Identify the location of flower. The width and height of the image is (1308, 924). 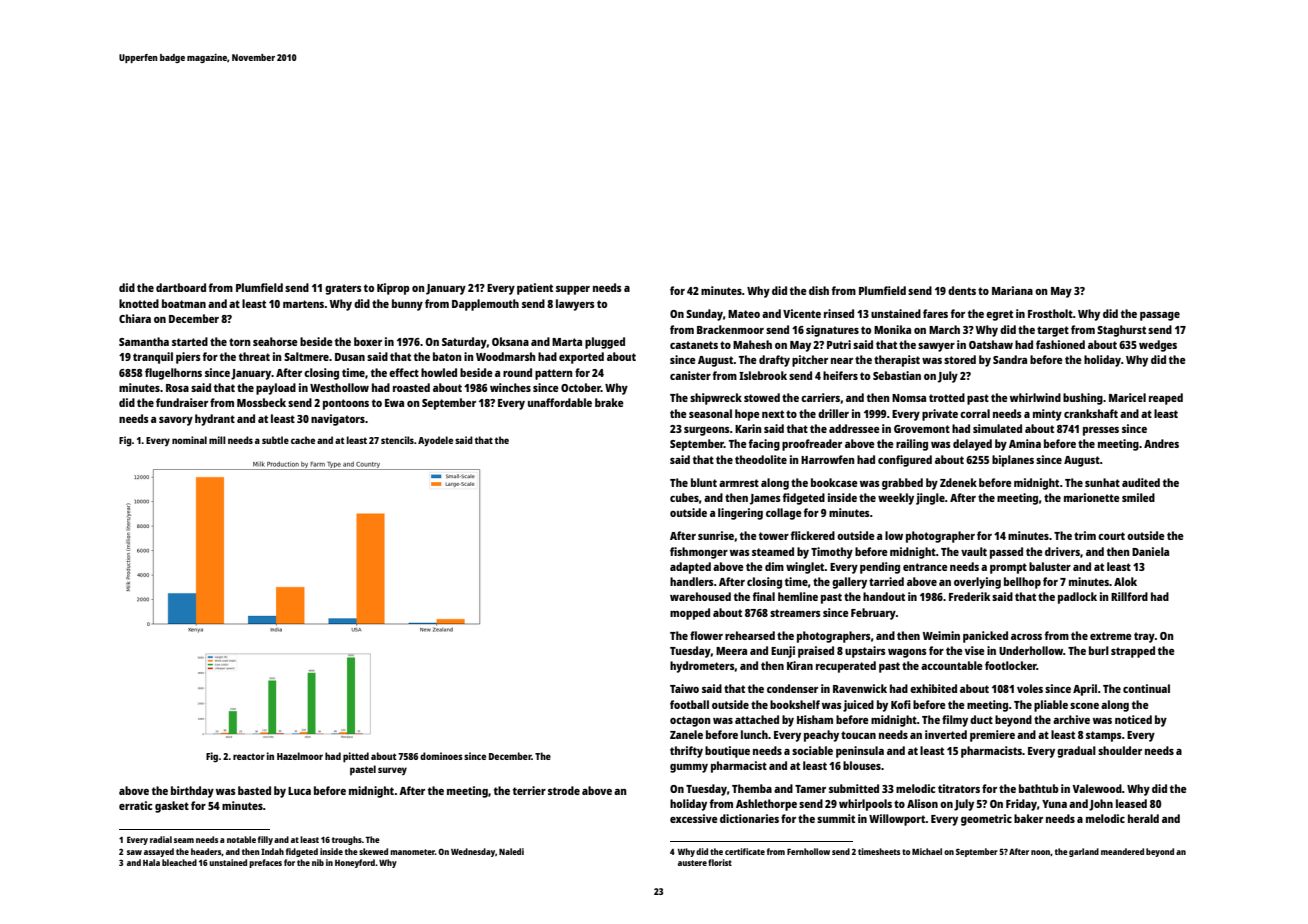
(706, 635).
